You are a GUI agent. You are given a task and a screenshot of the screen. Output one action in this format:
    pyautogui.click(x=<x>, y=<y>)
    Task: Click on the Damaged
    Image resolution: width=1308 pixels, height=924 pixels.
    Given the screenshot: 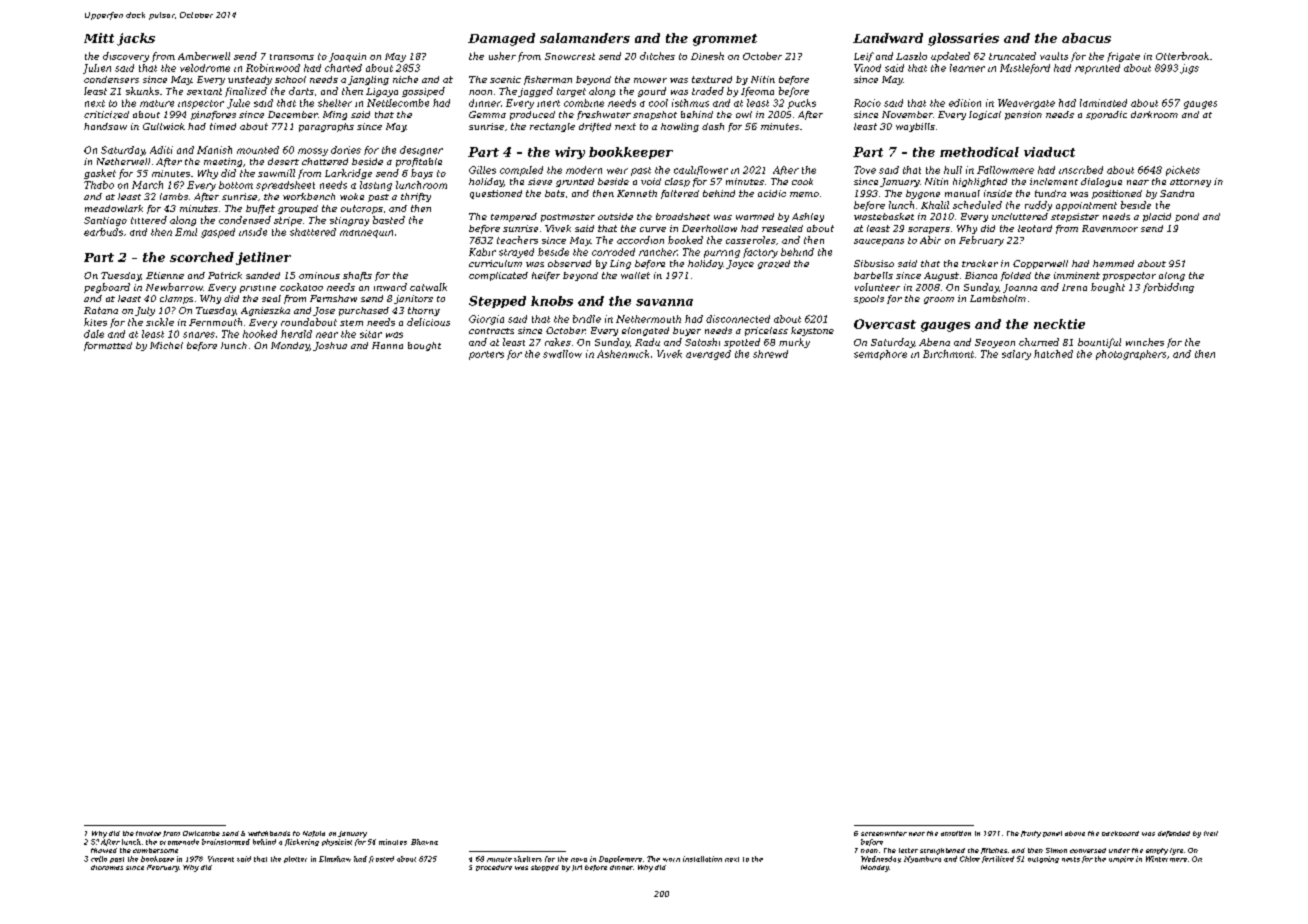 What is the action you would take?
    pyautogui.click(x=501, y=39)
